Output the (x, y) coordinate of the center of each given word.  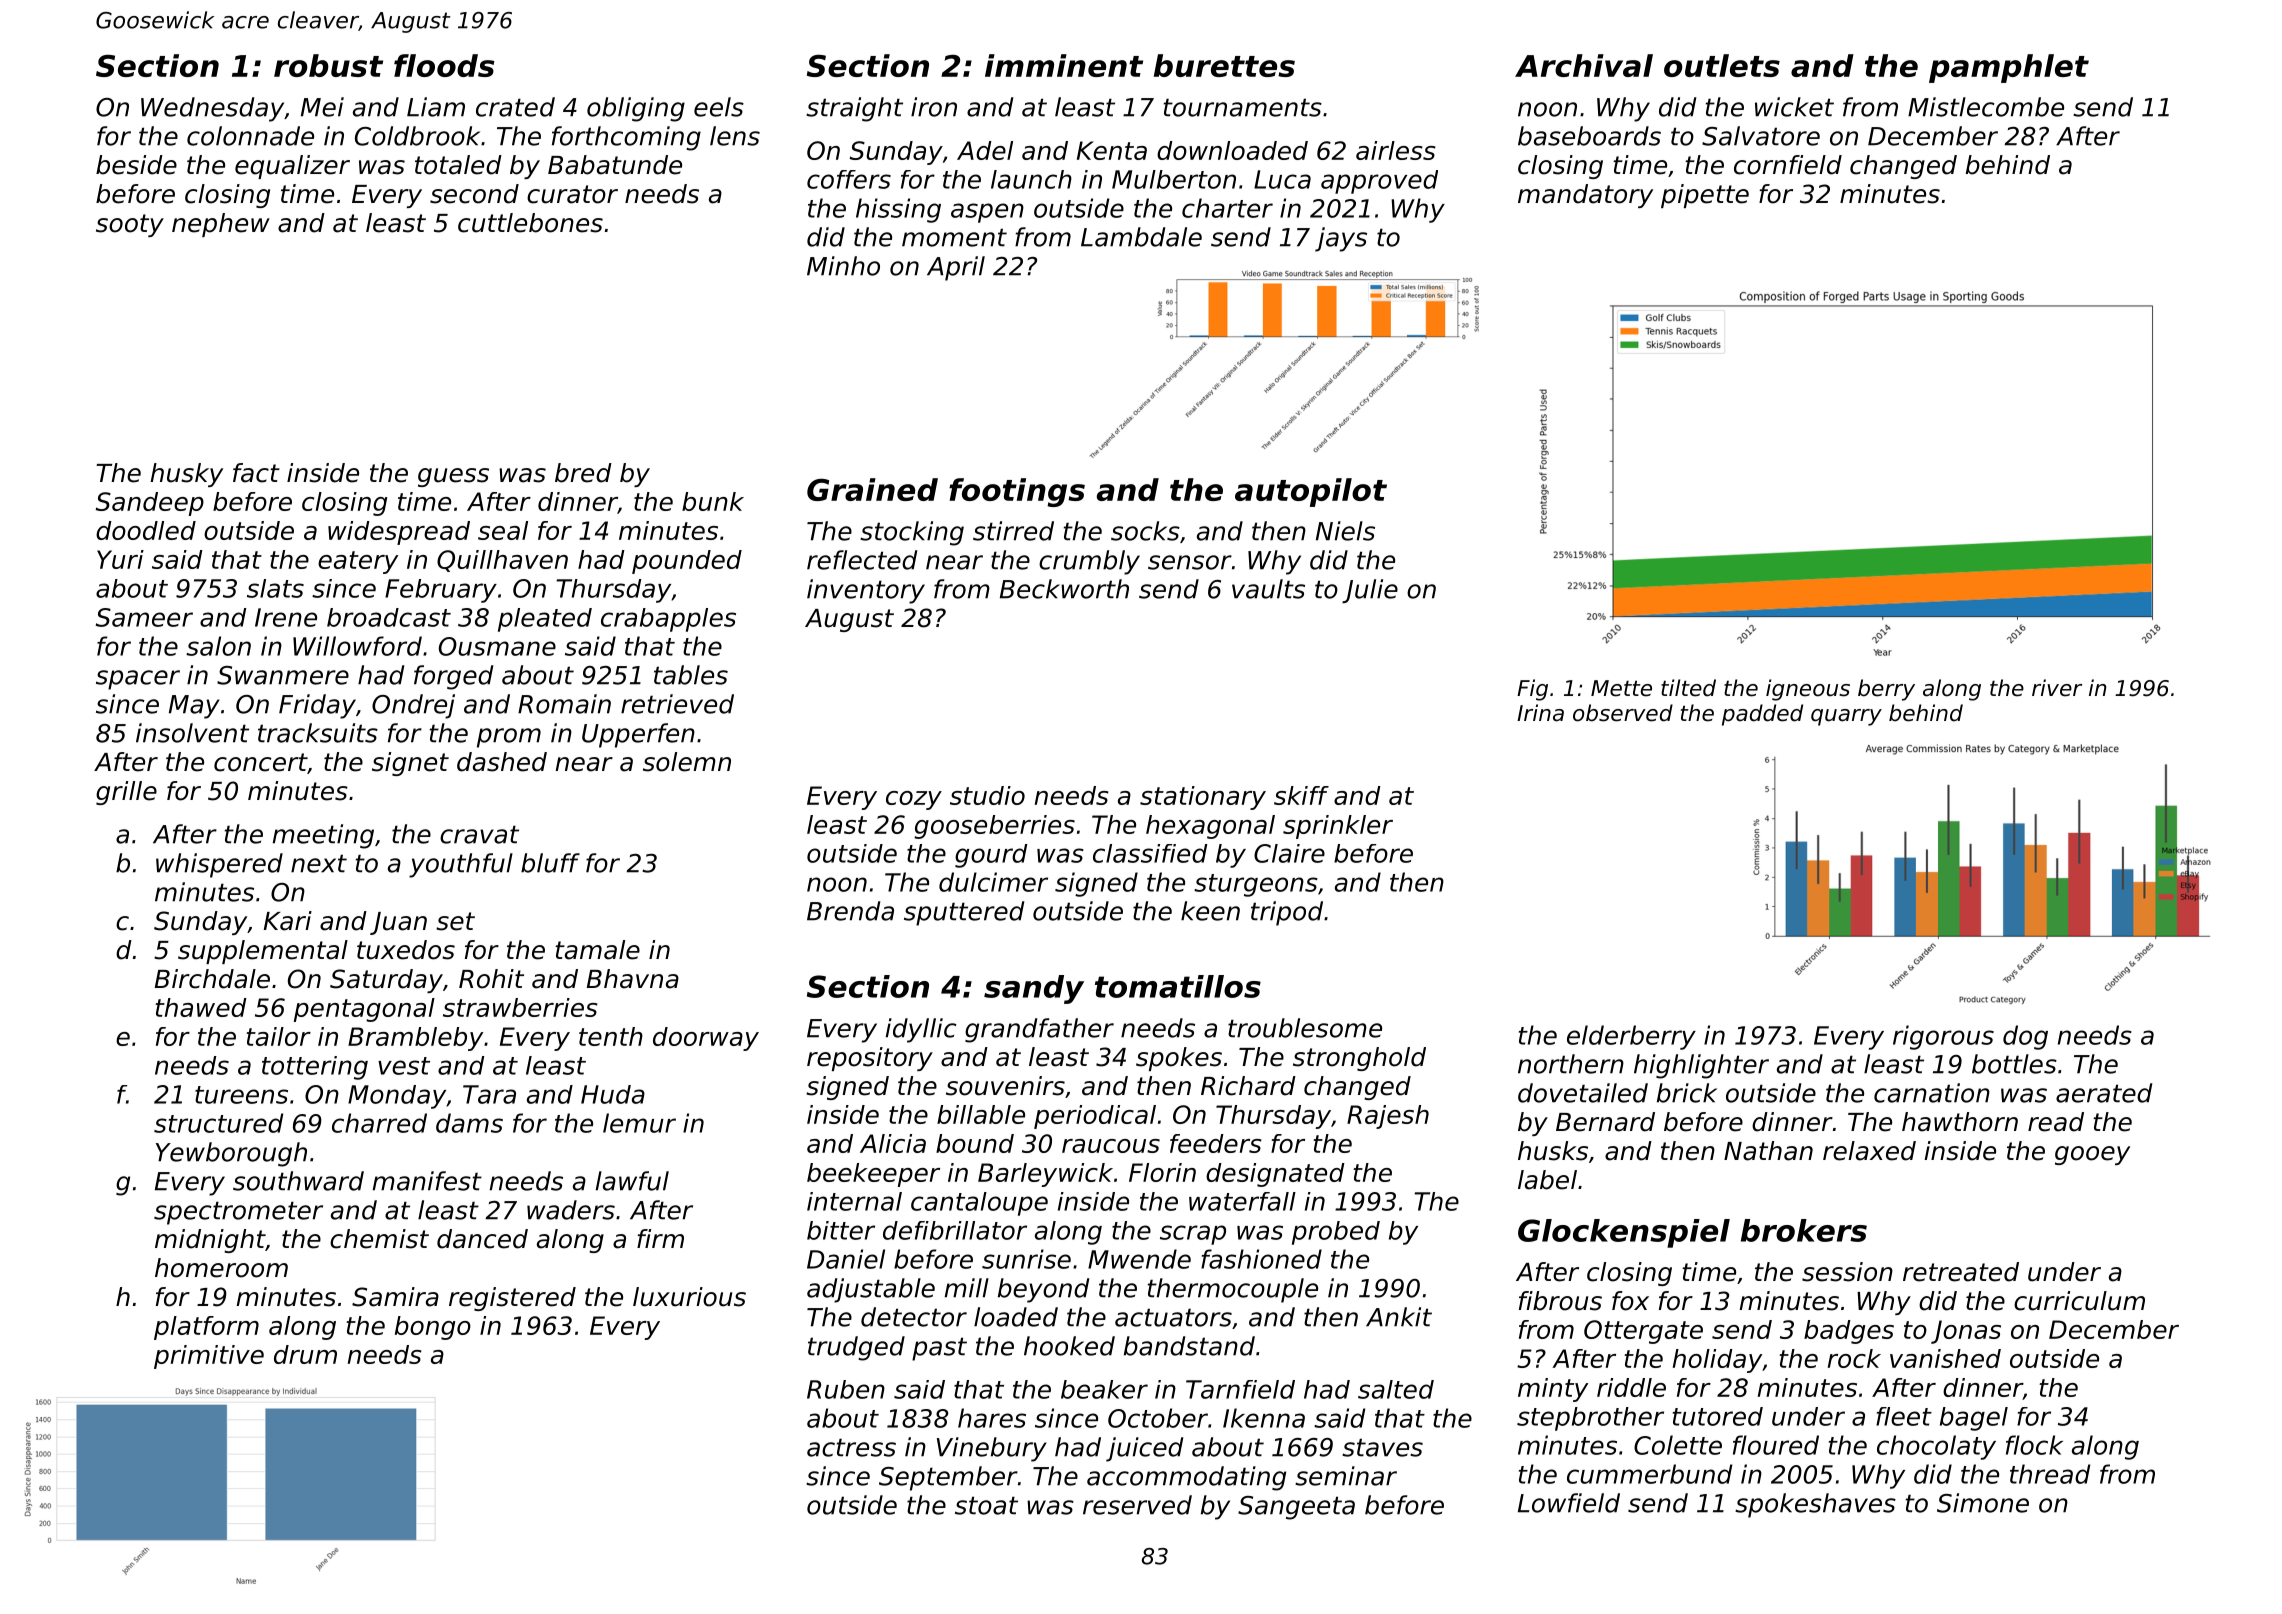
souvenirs (1005, 1086)
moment (954, 237)
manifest (427, 1181)
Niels (1345, 531)
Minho (843, 266)
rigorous (1943, 1037)
